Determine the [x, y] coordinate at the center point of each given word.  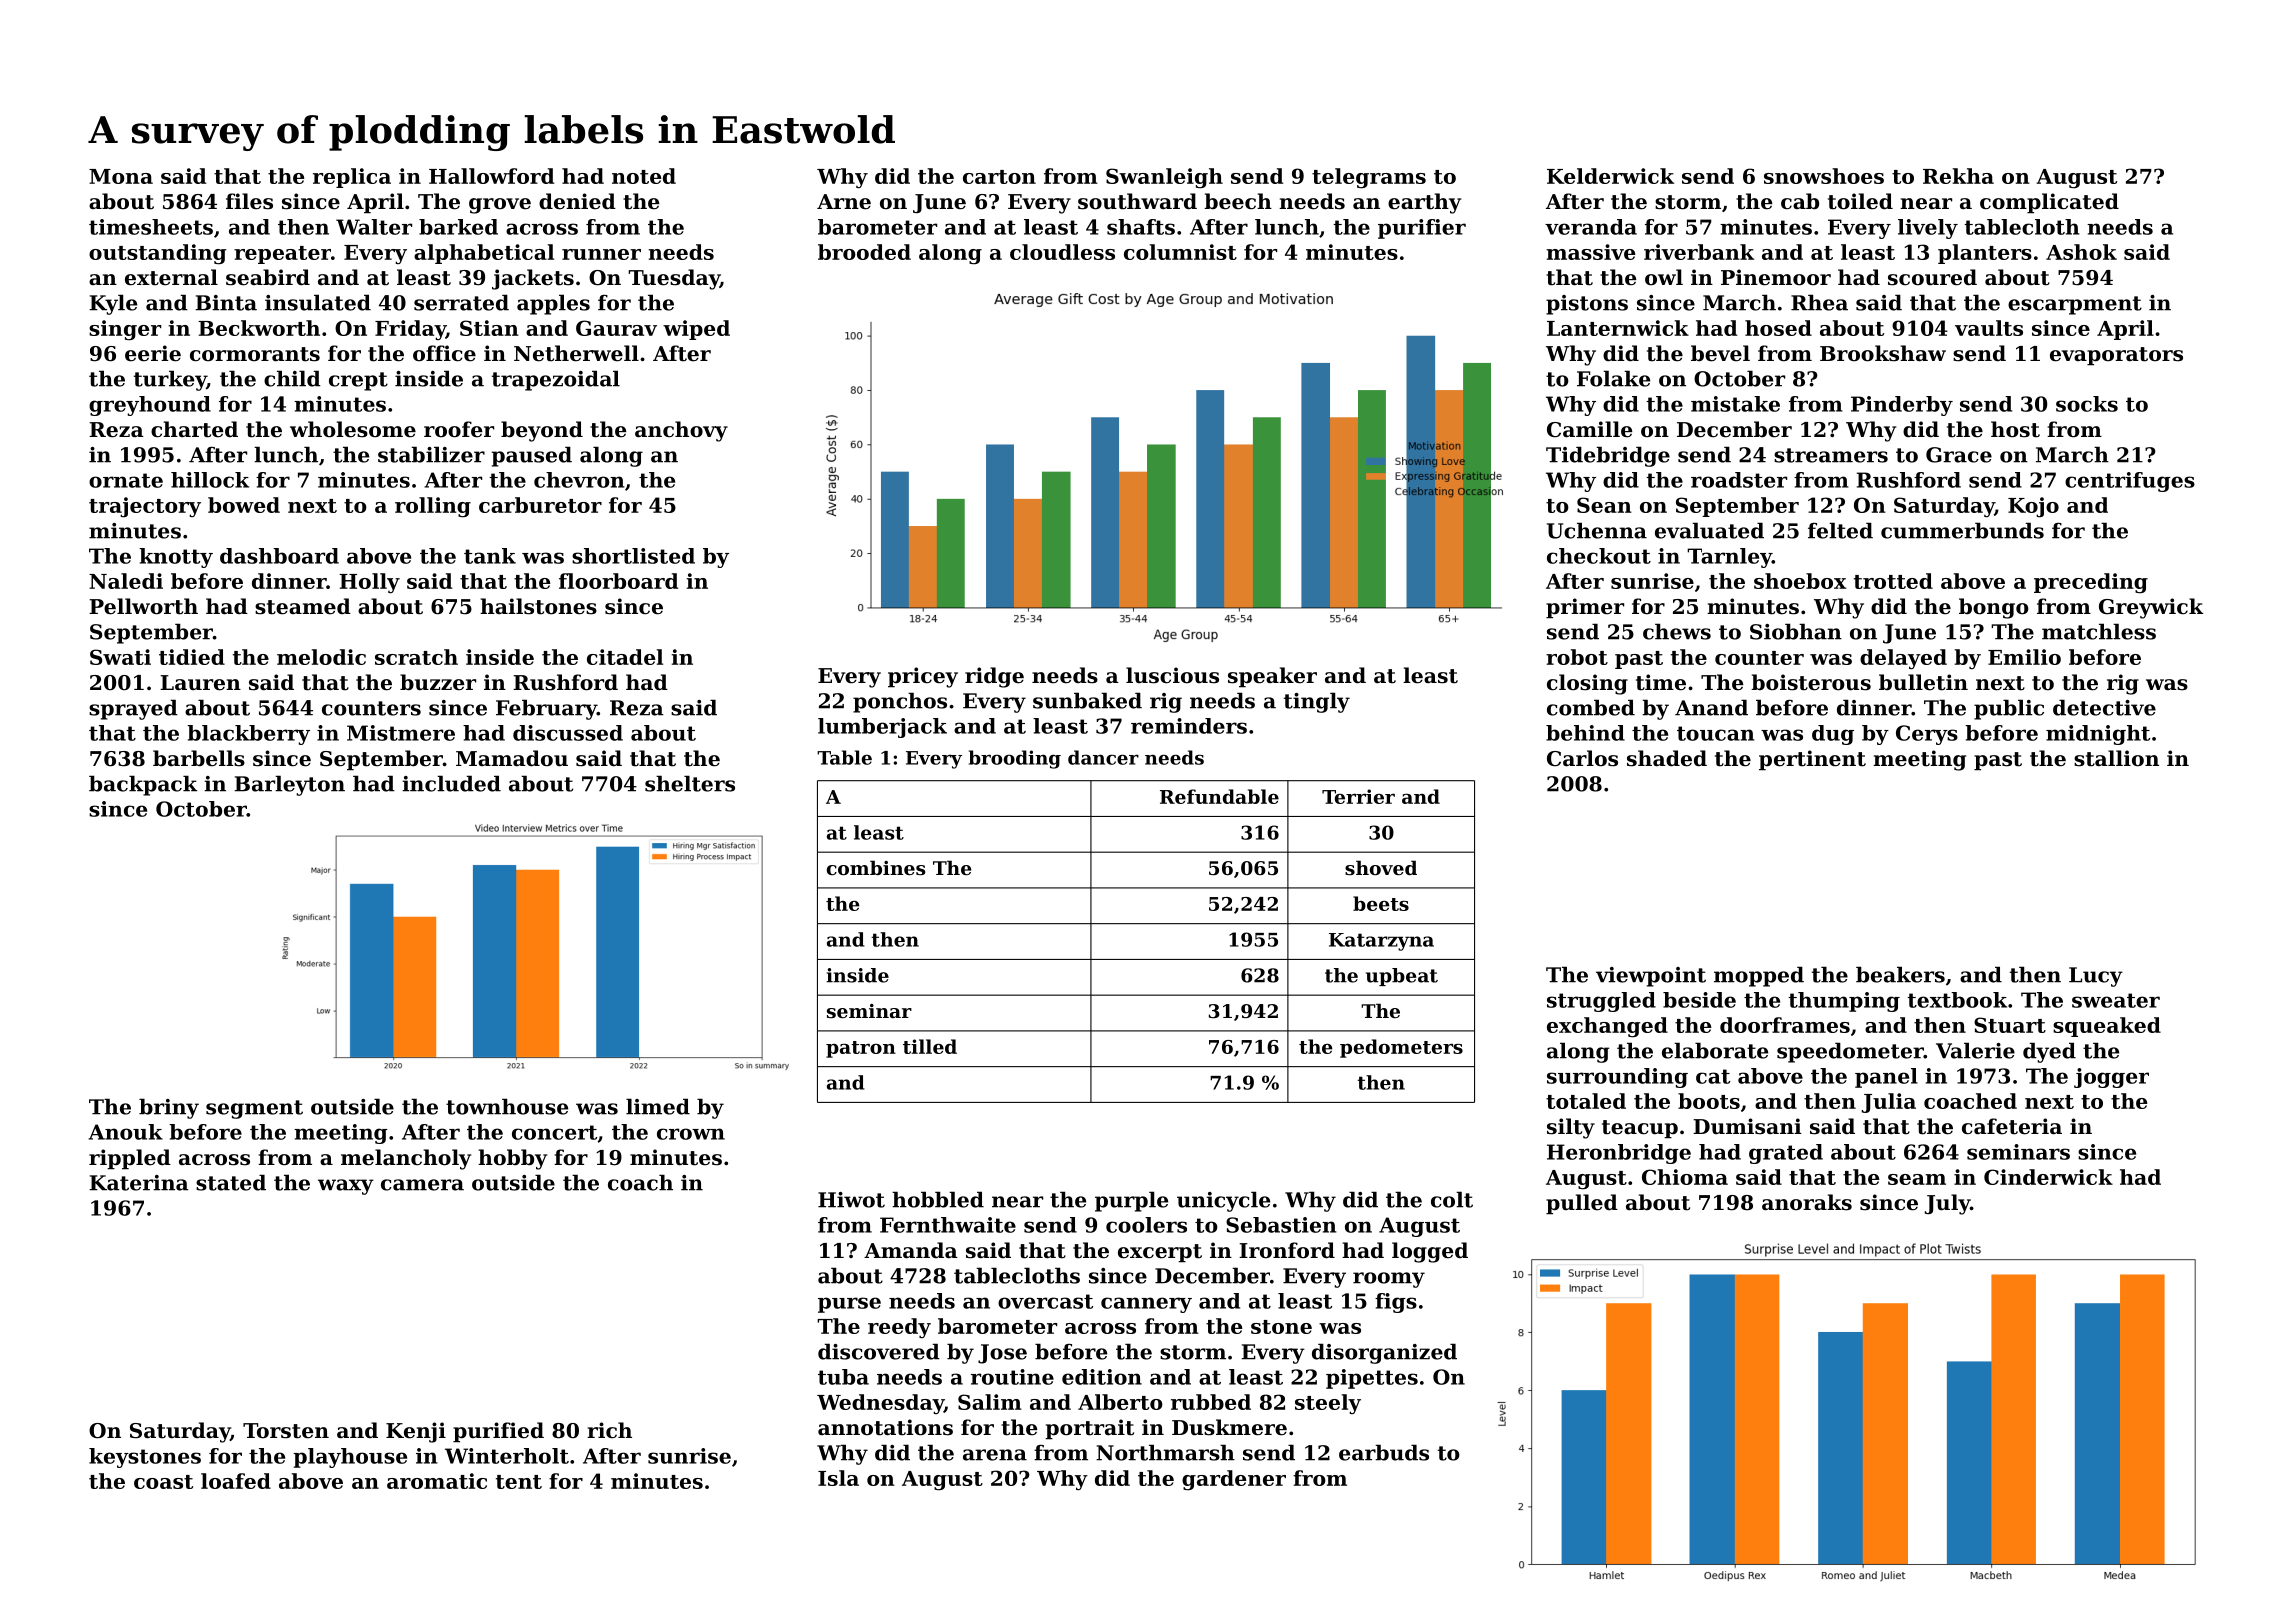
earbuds [1384, 1452]
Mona [121, 176]
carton [999, 177]
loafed [236, 1481]
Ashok [2081, 252]
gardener [1234, 1480]
